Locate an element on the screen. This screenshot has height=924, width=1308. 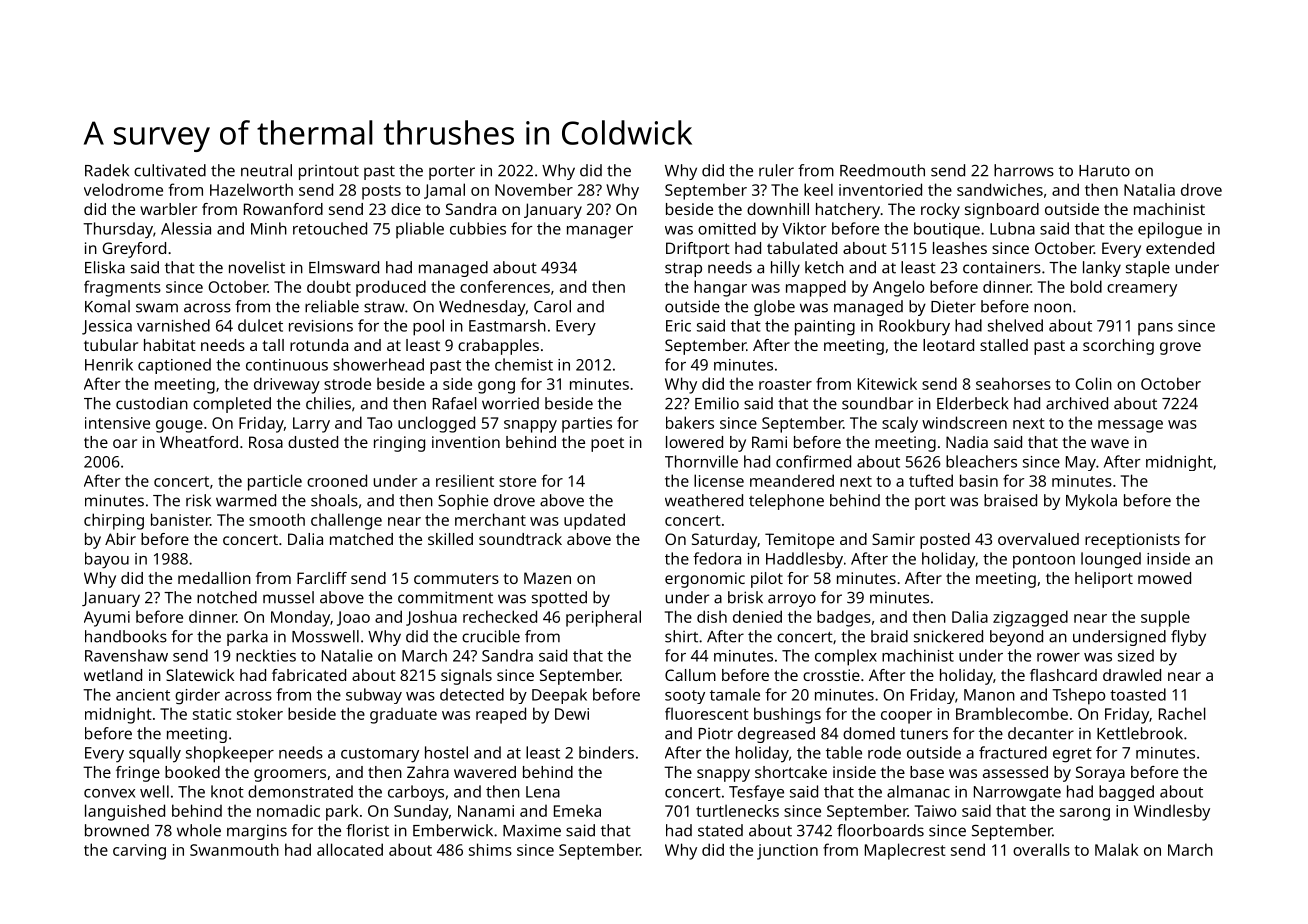
Komal is located at coordinates (107, 306).
